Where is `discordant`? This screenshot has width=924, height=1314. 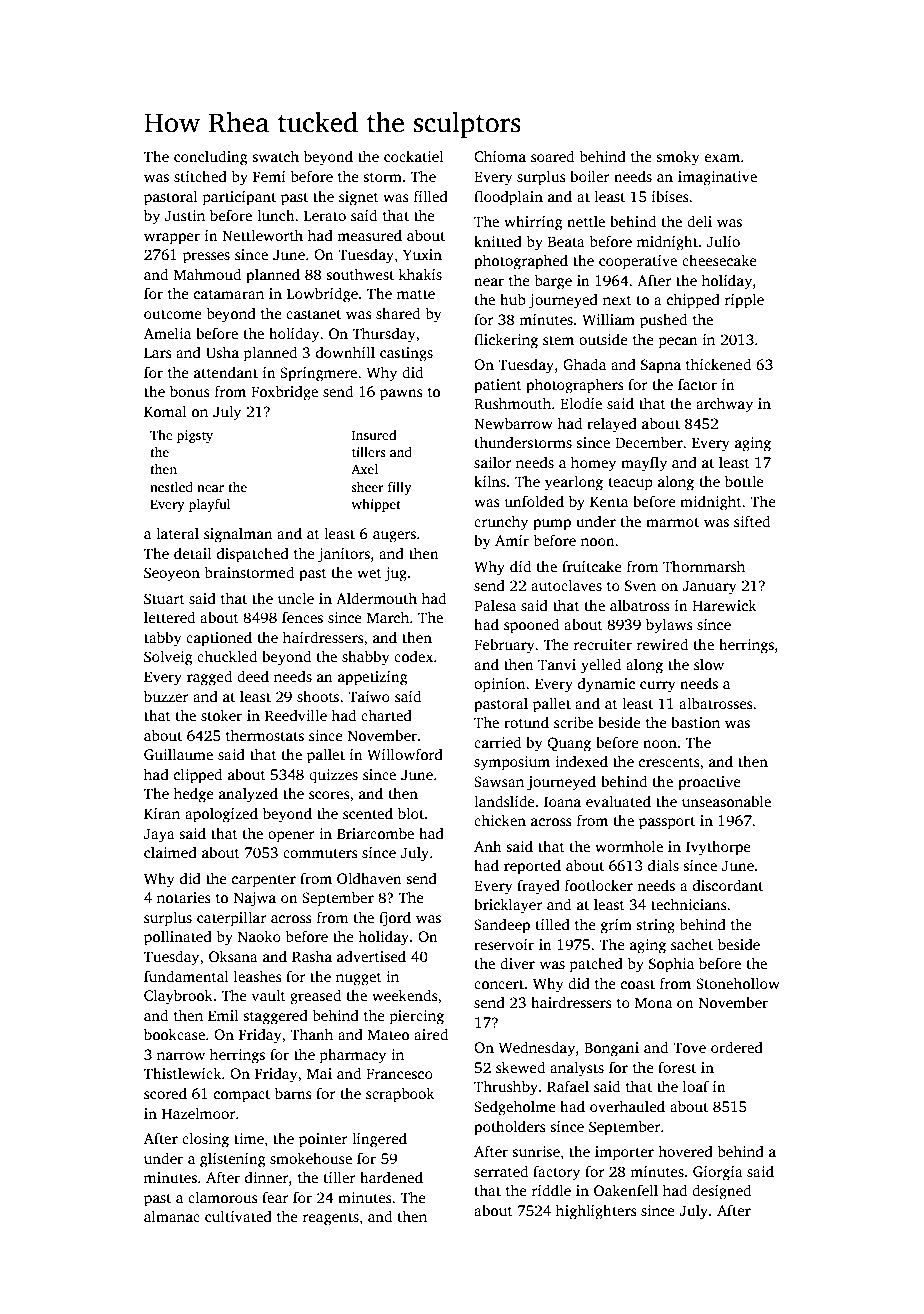
discordant is located at coordinates (728, 885).
